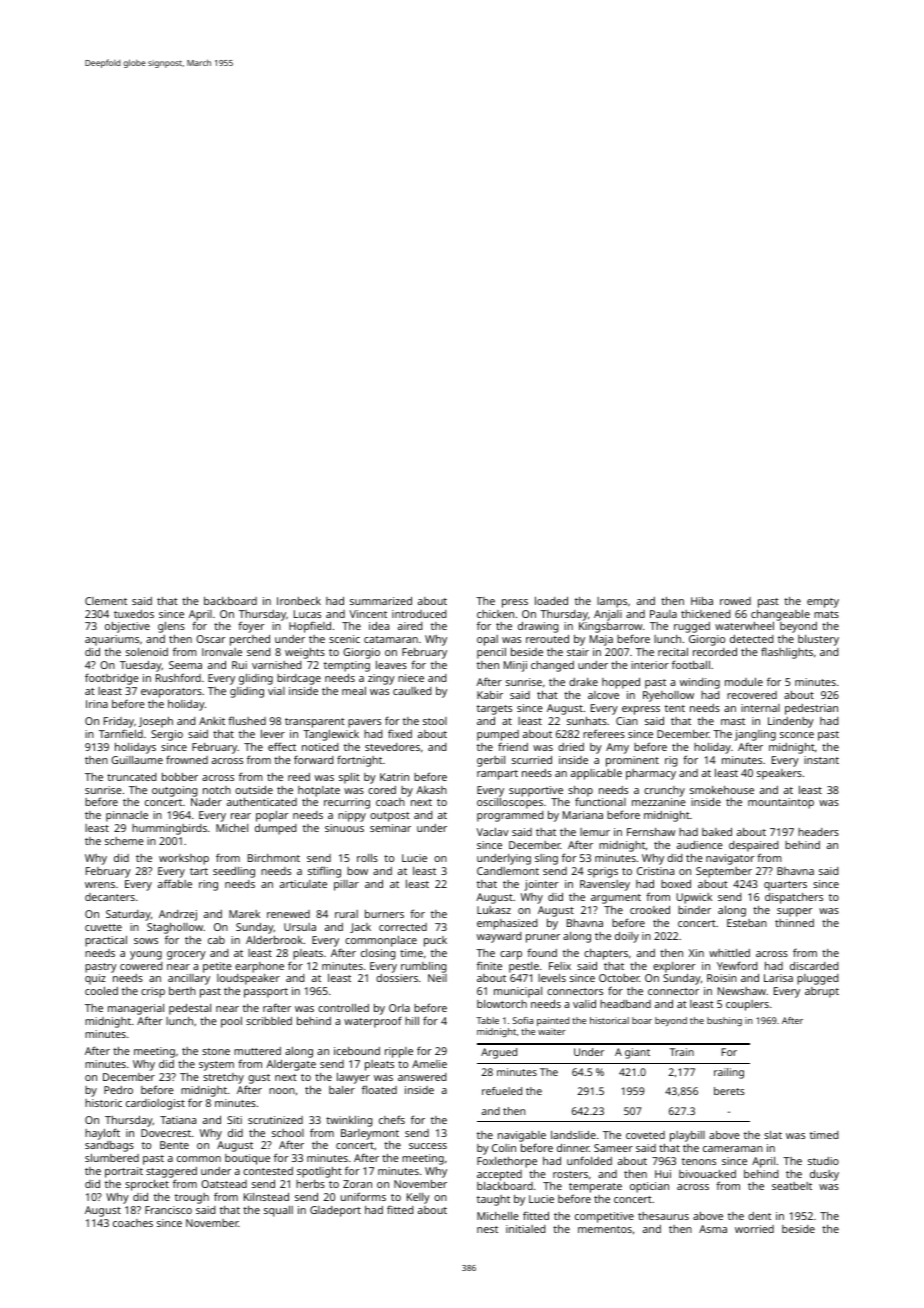  Describe the element at coordinates (781, 803) in the screenshot. I see `mountaintop` at that location.
